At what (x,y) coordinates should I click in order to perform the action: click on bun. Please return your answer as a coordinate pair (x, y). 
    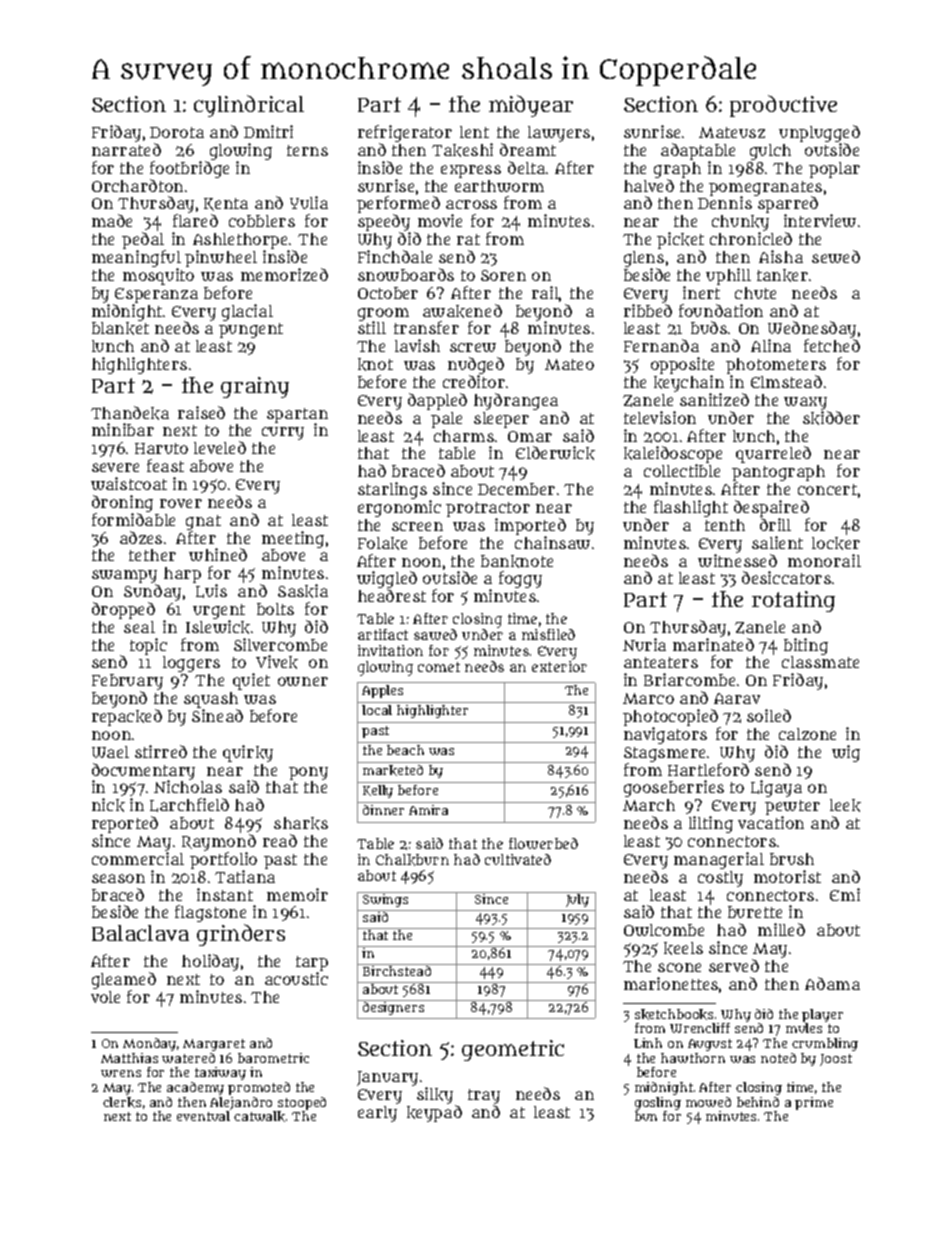
    Looking at the image, I should click on (646, 1116).
